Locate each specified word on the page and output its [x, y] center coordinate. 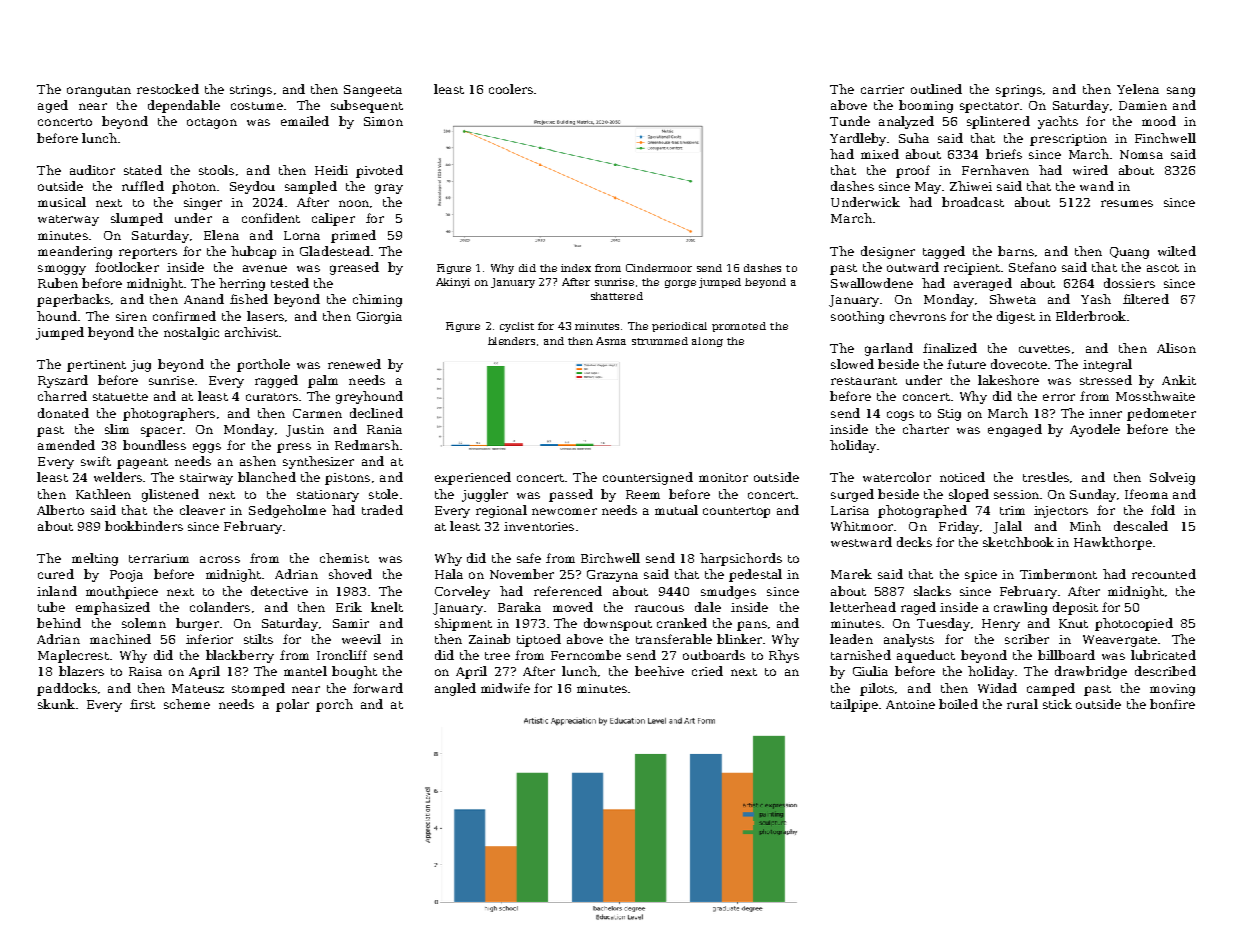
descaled [1141, 526]
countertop [736, 512]
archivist [251, 332]
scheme [187, 704]
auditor [92, 170]
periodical [679, 327]
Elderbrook [1091, 316]
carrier [882, 89]
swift [96, 461]
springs [1019, 91]
